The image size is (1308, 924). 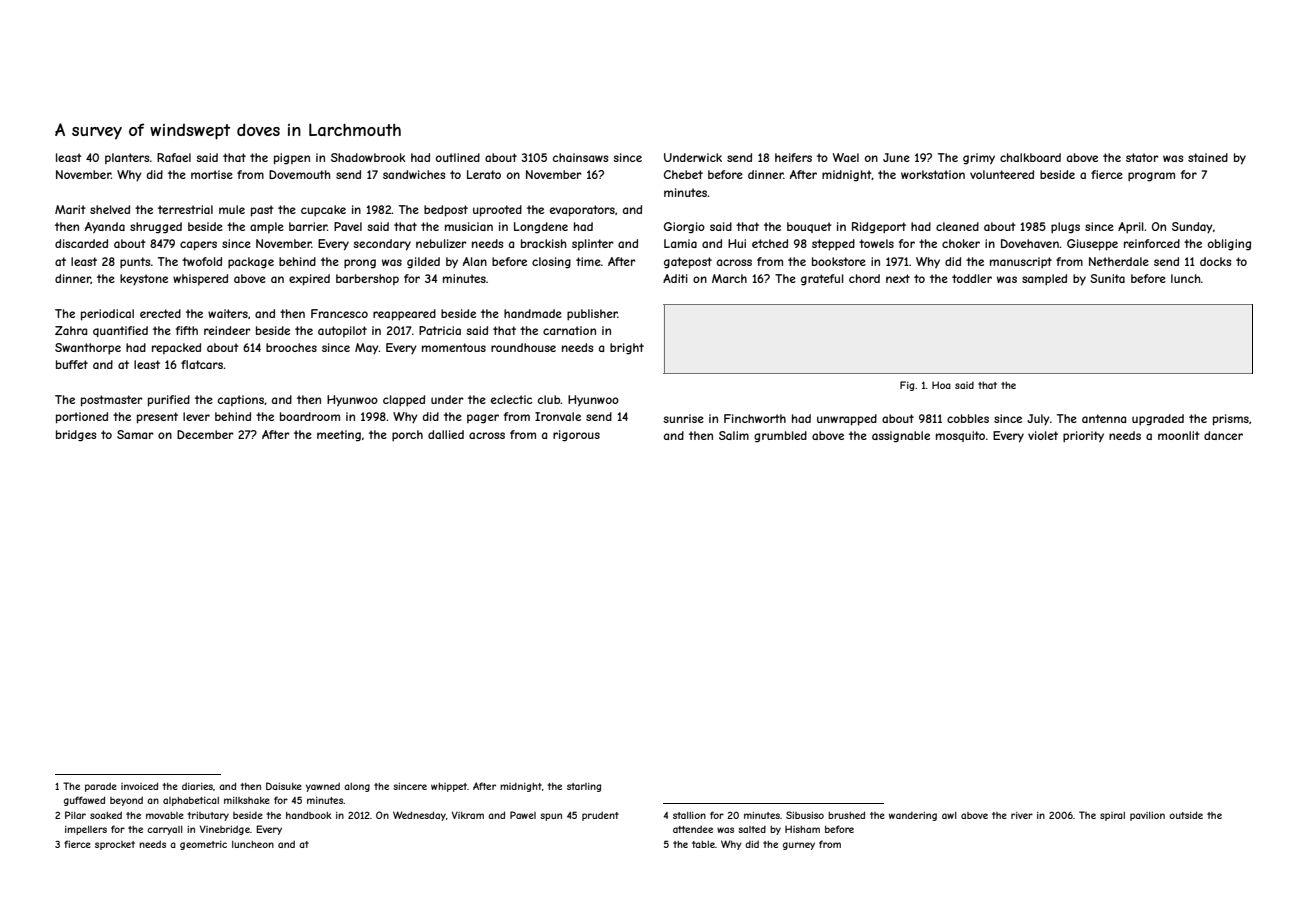 What do you see at coordinates (846, 157) in the screenshot?
I see `Wael` at bounding box center [846, 157].
